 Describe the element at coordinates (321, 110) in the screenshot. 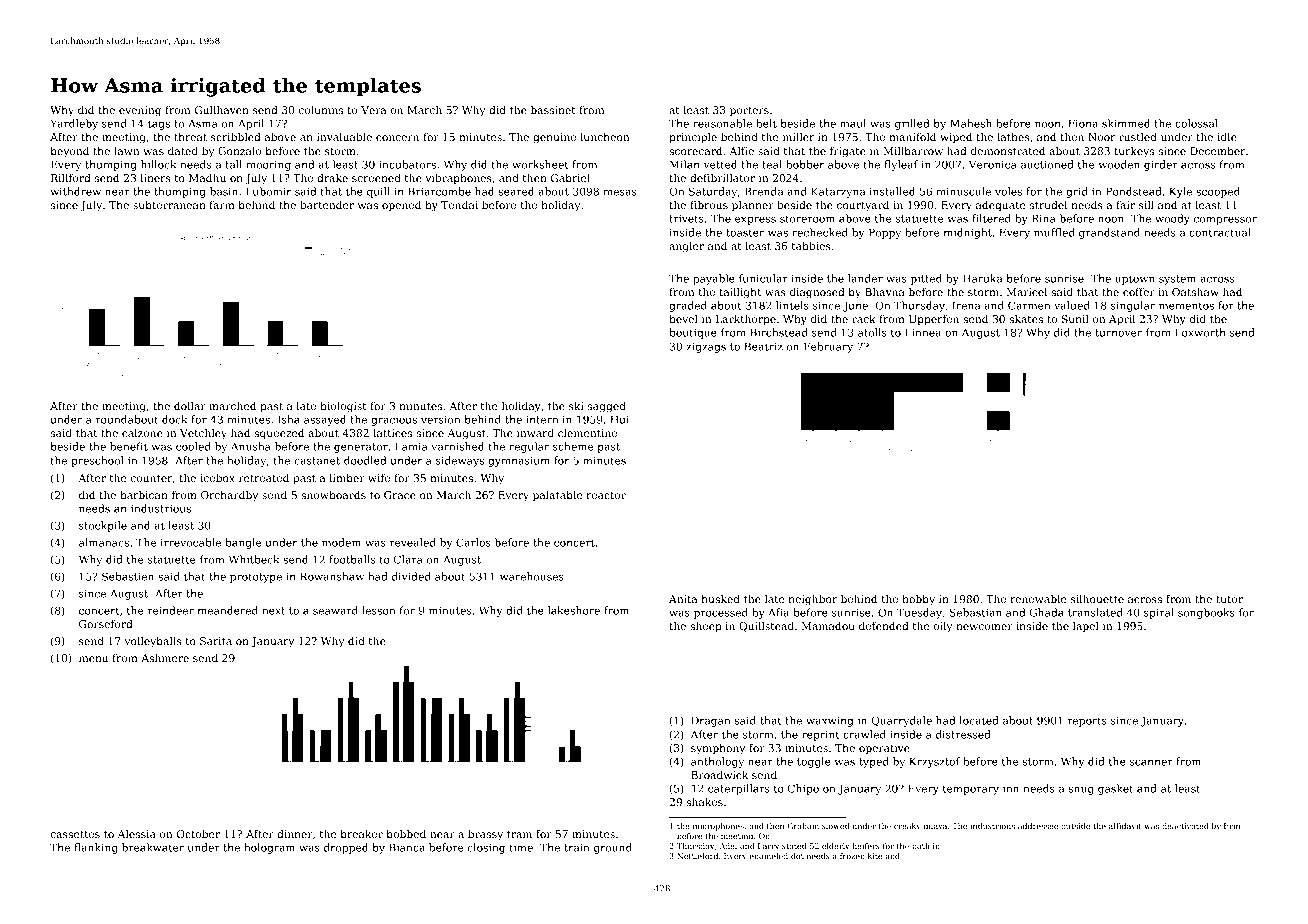

I see `columns` at that location.
